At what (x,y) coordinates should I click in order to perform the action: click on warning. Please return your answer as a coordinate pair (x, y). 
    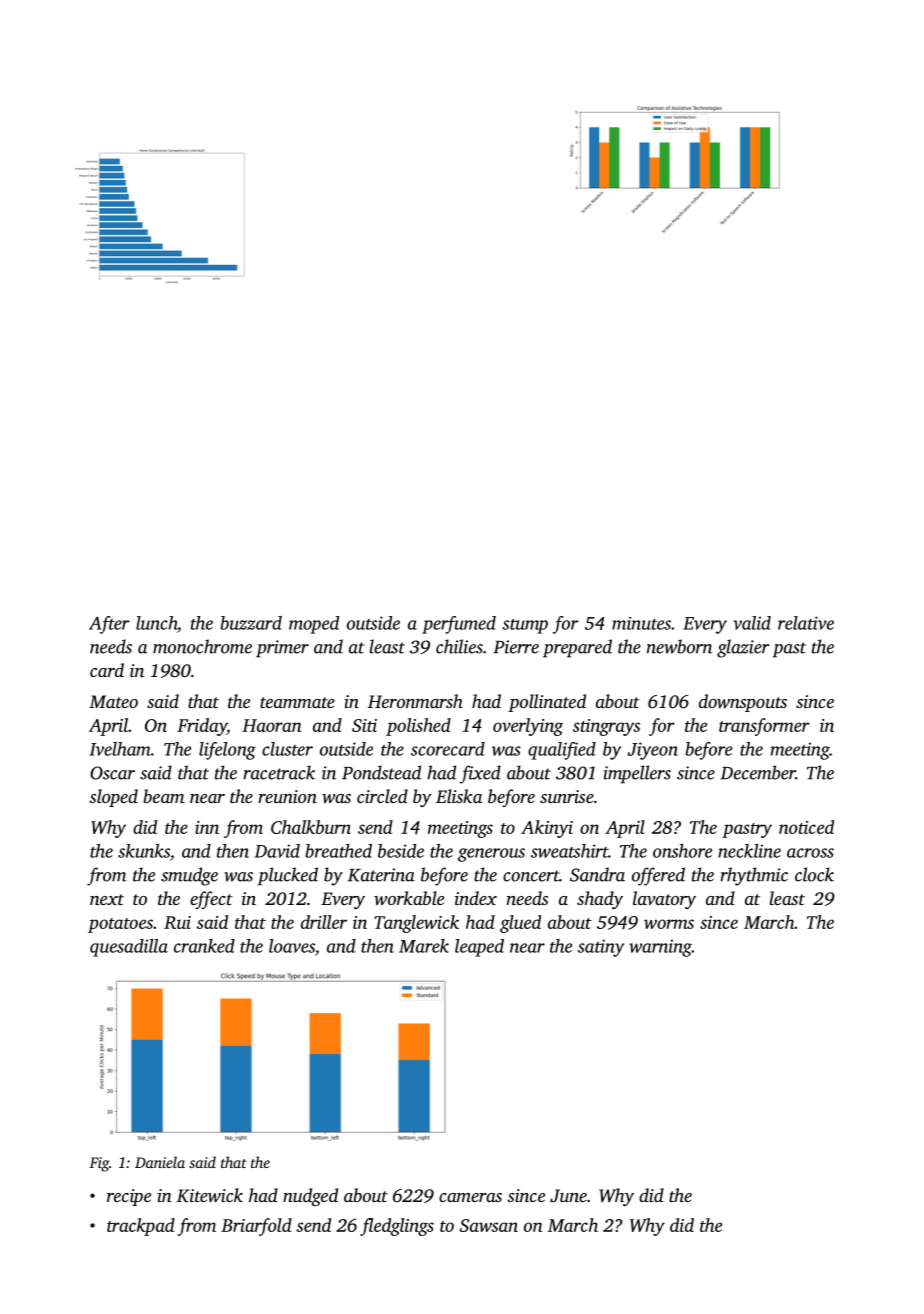
    Looking at the image, I should click on (660, 948).
